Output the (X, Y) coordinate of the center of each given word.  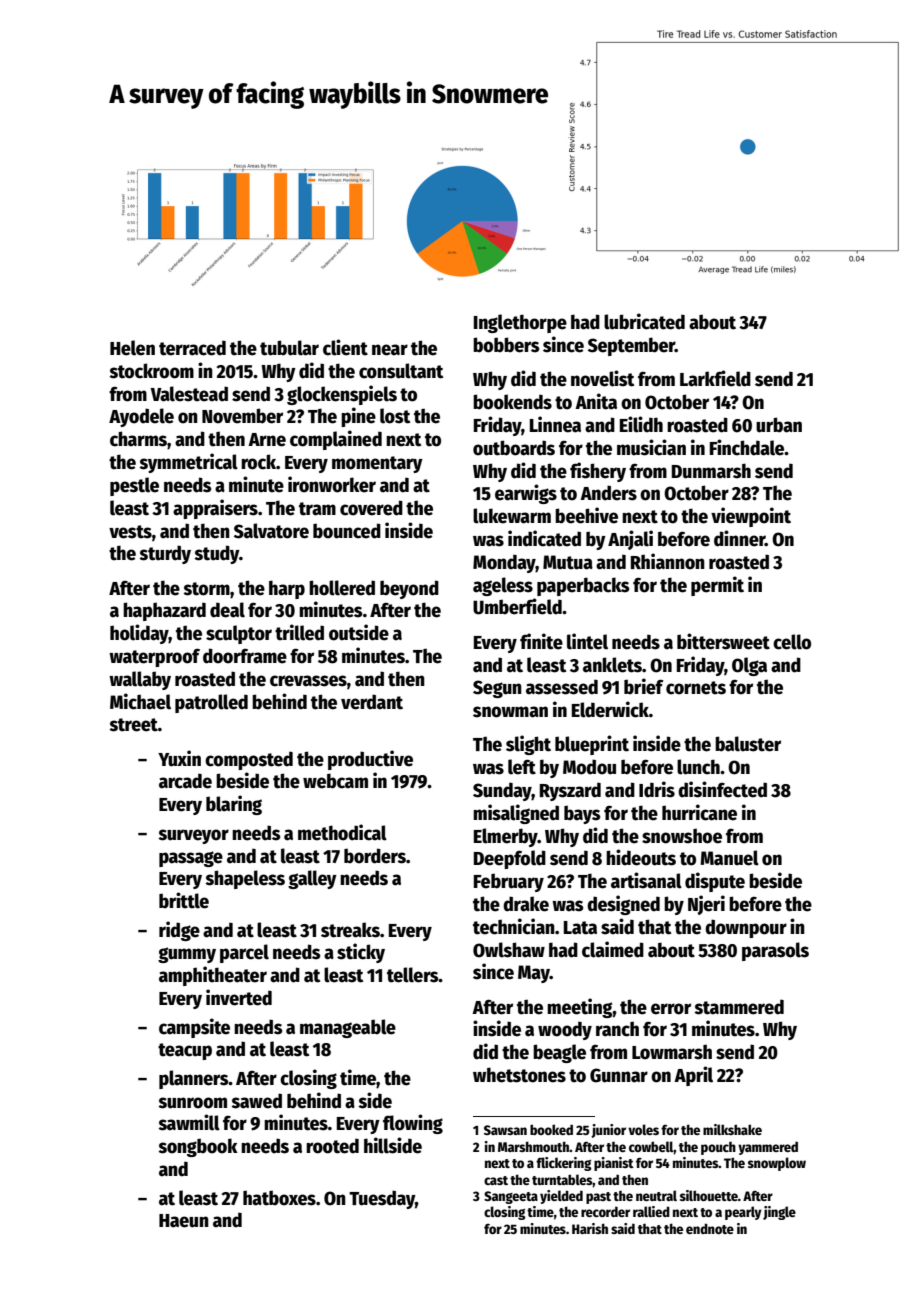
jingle (779, 1213)
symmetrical (189, 463)
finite (541, 641)
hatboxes (279, 1198)
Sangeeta (511, 1197)
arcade (185, 781)
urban (779, 425)
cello (792, 642)
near (390, 350)
